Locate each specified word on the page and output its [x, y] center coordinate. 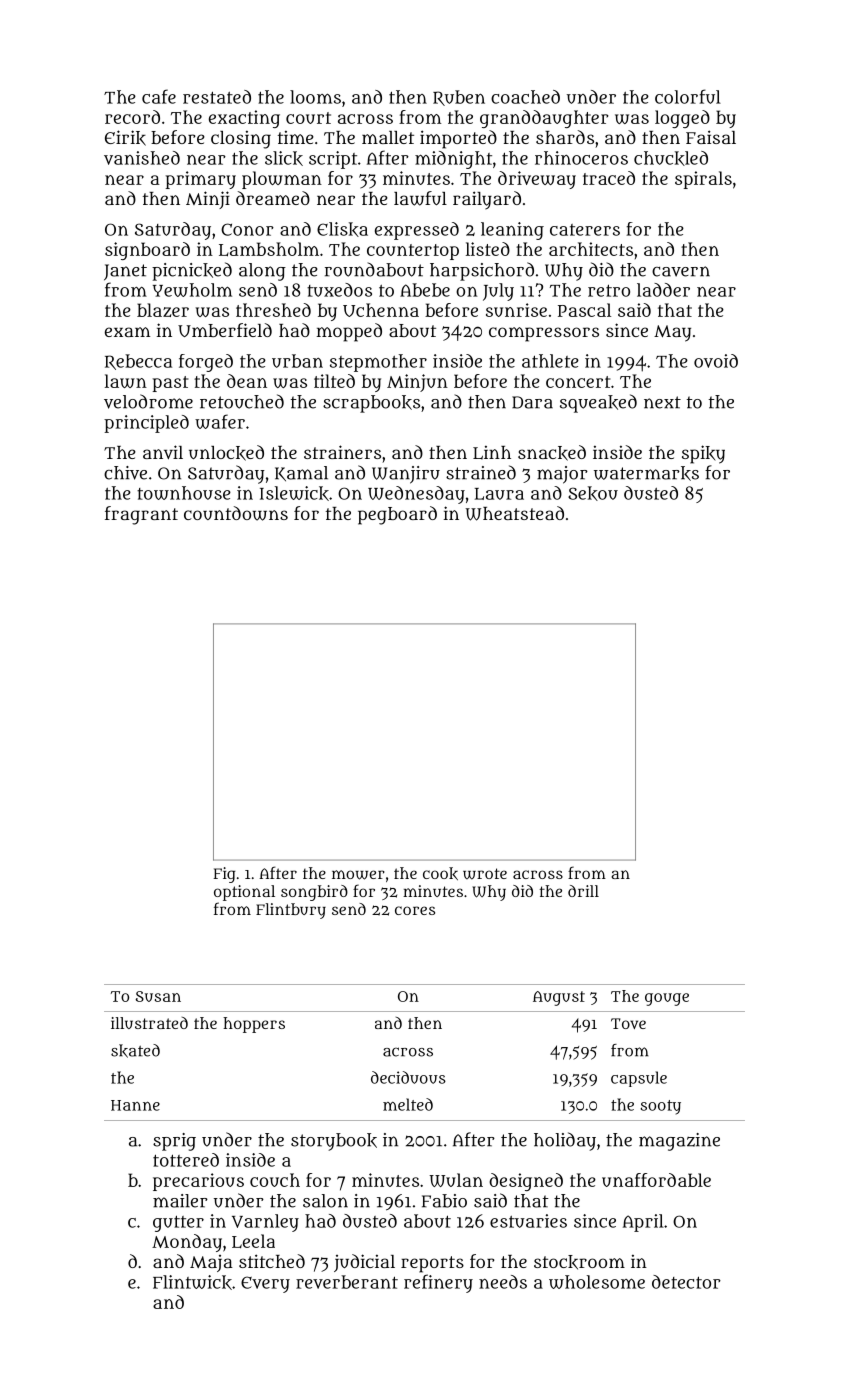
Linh [492, 453]
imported [458, 139]
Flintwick [192, 1282]
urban [297, 361]
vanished [142, 158]
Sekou [593, 493]
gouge [667, 999]
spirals [703, 180]
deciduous [408, 1077]
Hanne [135, 1105]
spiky [703, 454]
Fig [224, 875]
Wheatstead [514, 513]
